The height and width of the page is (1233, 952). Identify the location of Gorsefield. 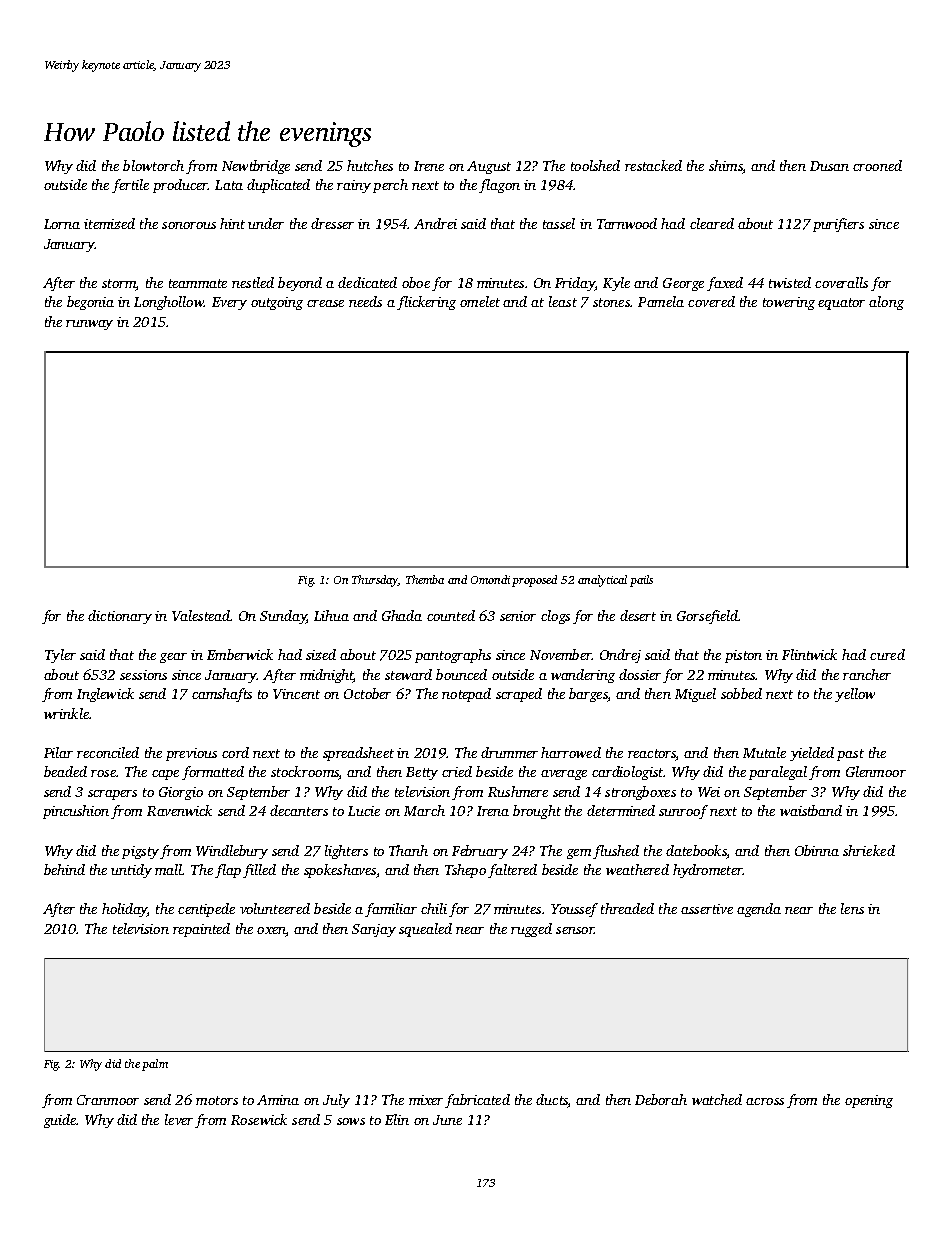
(707, 617).
